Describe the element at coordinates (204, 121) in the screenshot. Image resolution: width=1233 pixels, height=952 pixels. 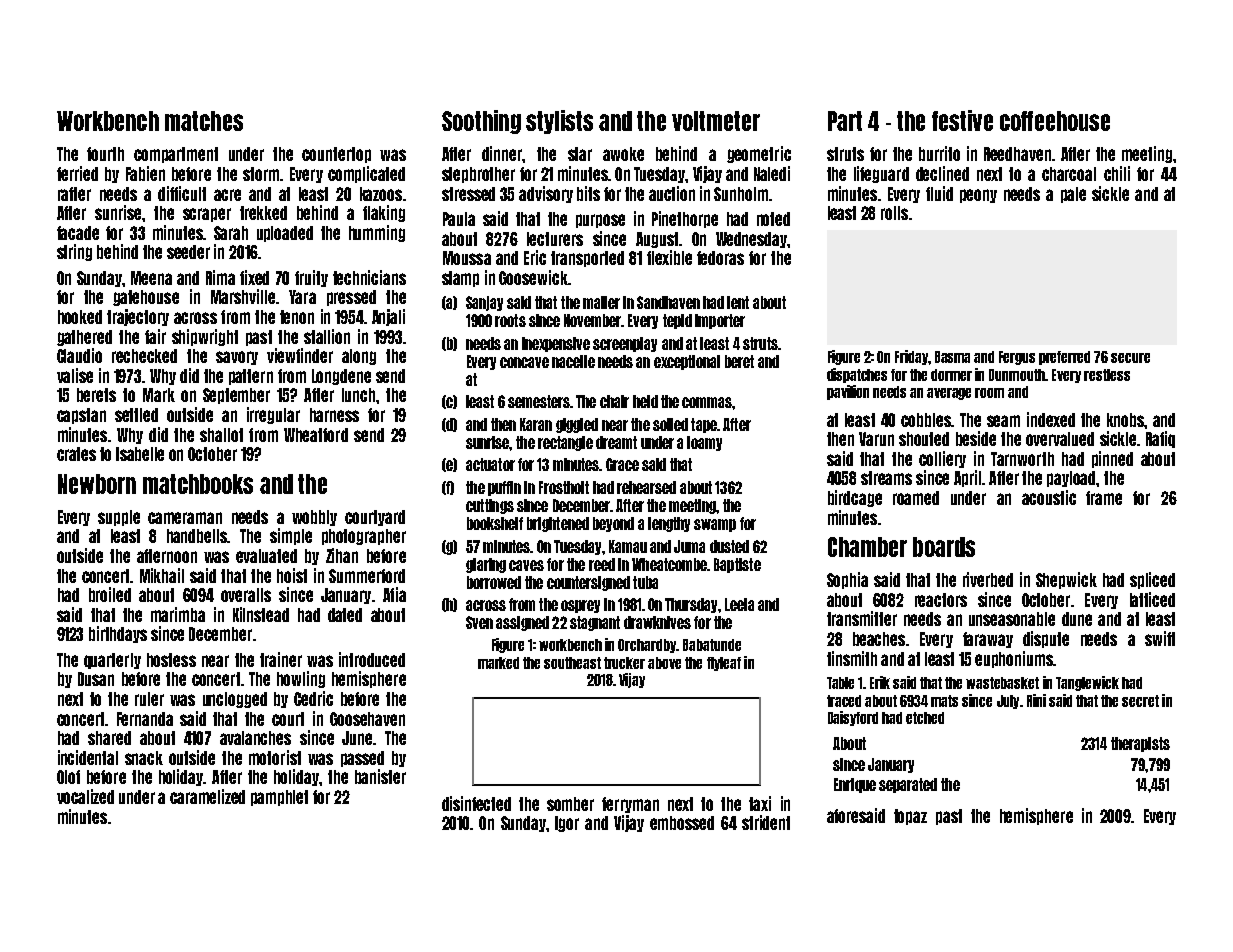
I see `matches` at that location.
